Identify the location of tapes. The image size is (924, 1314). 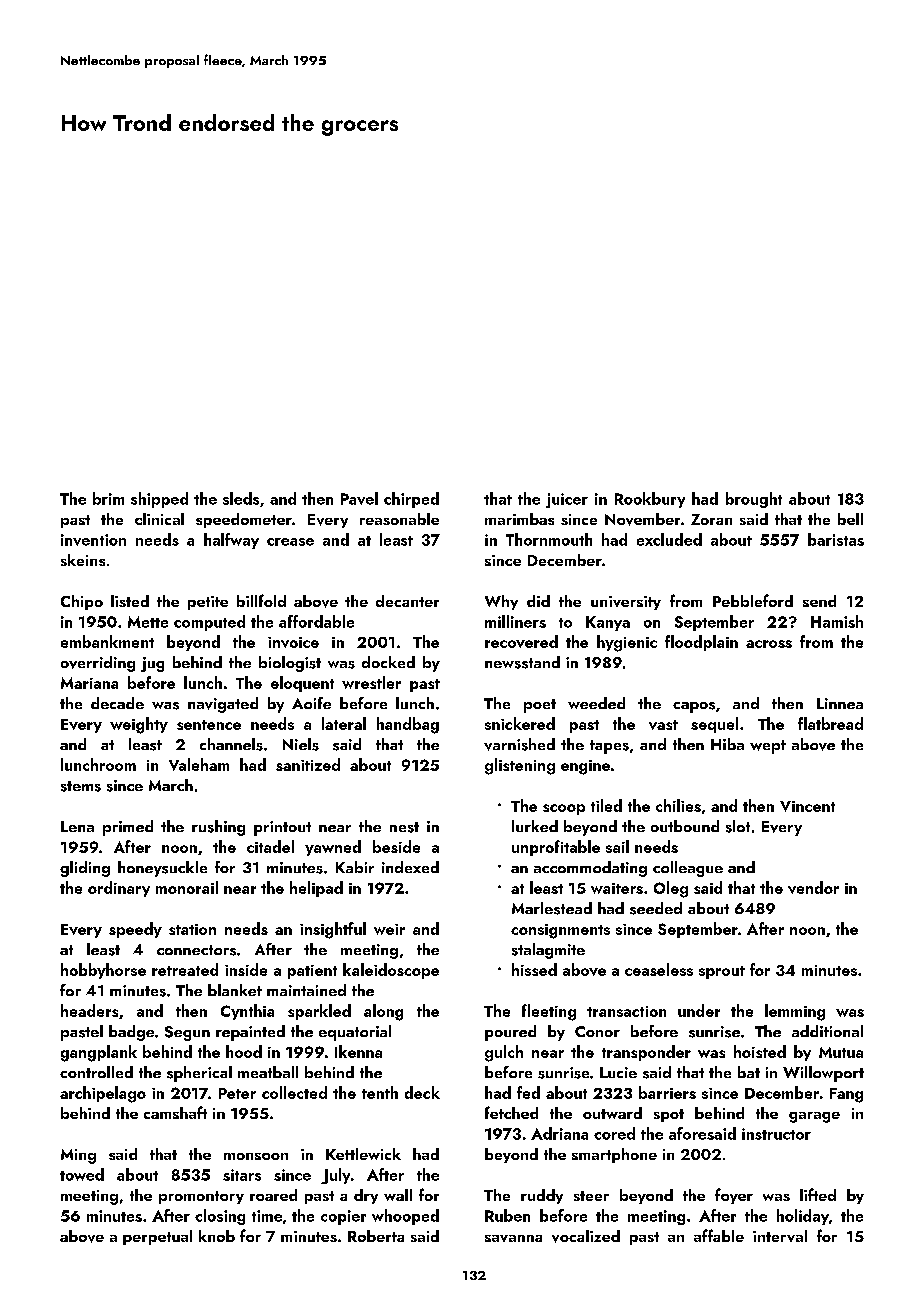
(609, 747).
